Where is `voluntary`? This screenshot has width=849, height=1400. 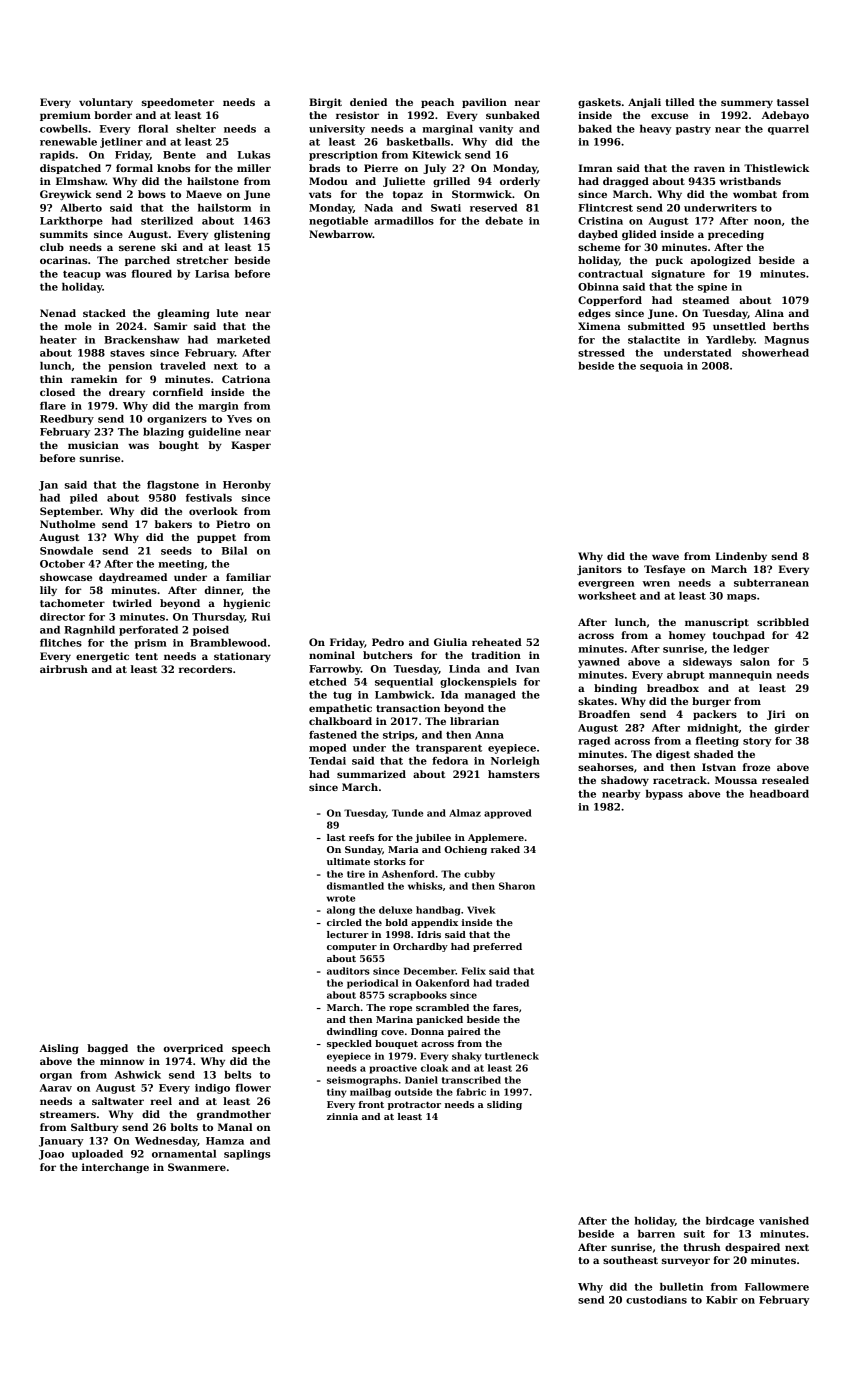
voluntary is located at coordinates (106, 103).
